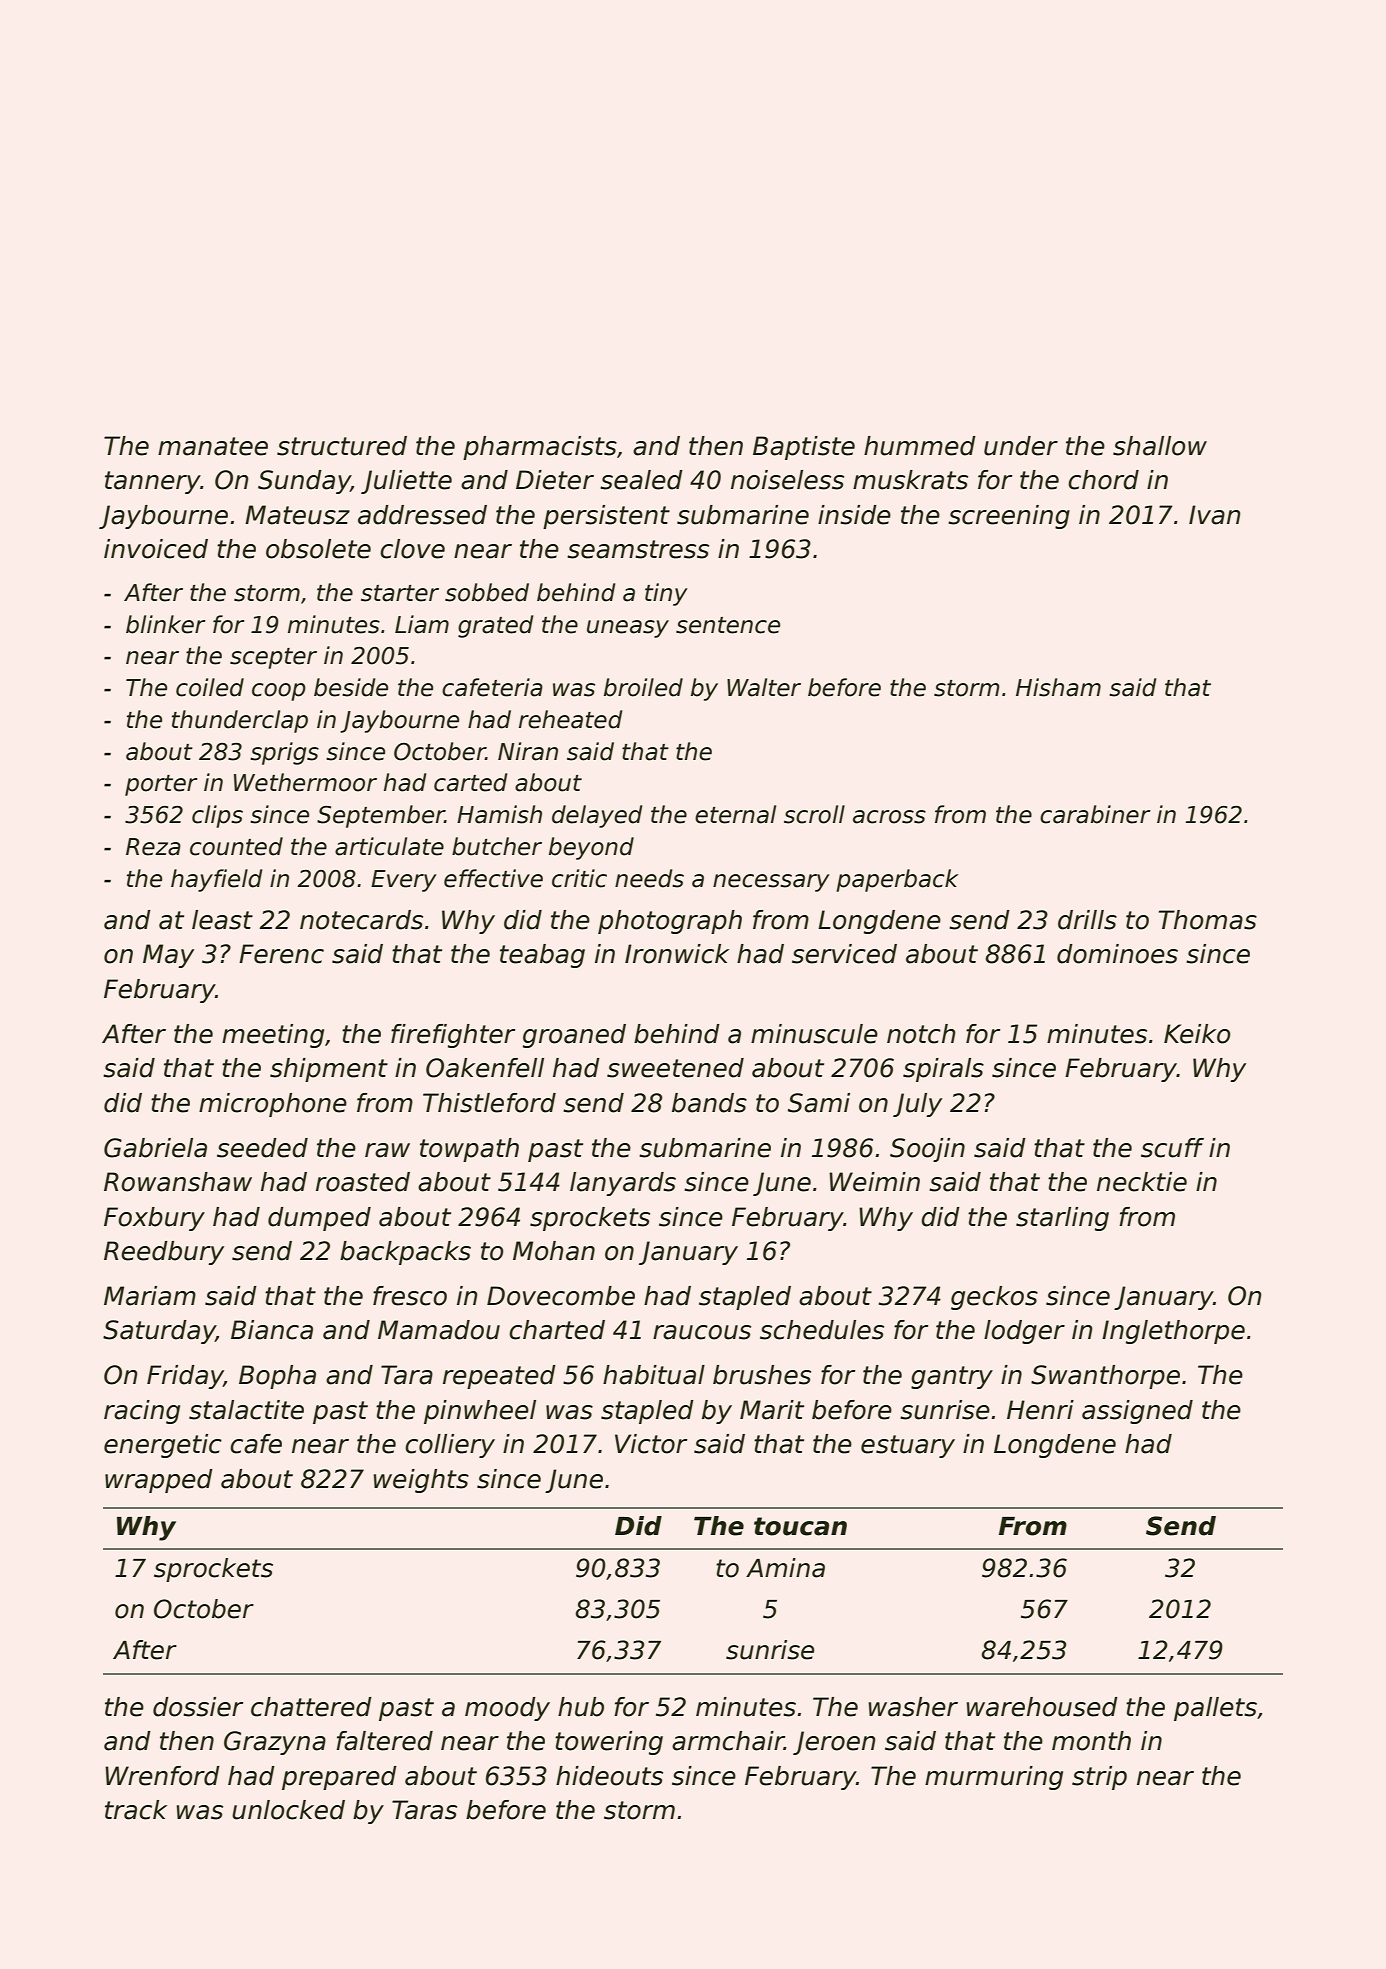 The height and width of the page is (1969, 1386). Describe the element at coordinates (651, 1444) in the page. I see `Victor` at that location.
